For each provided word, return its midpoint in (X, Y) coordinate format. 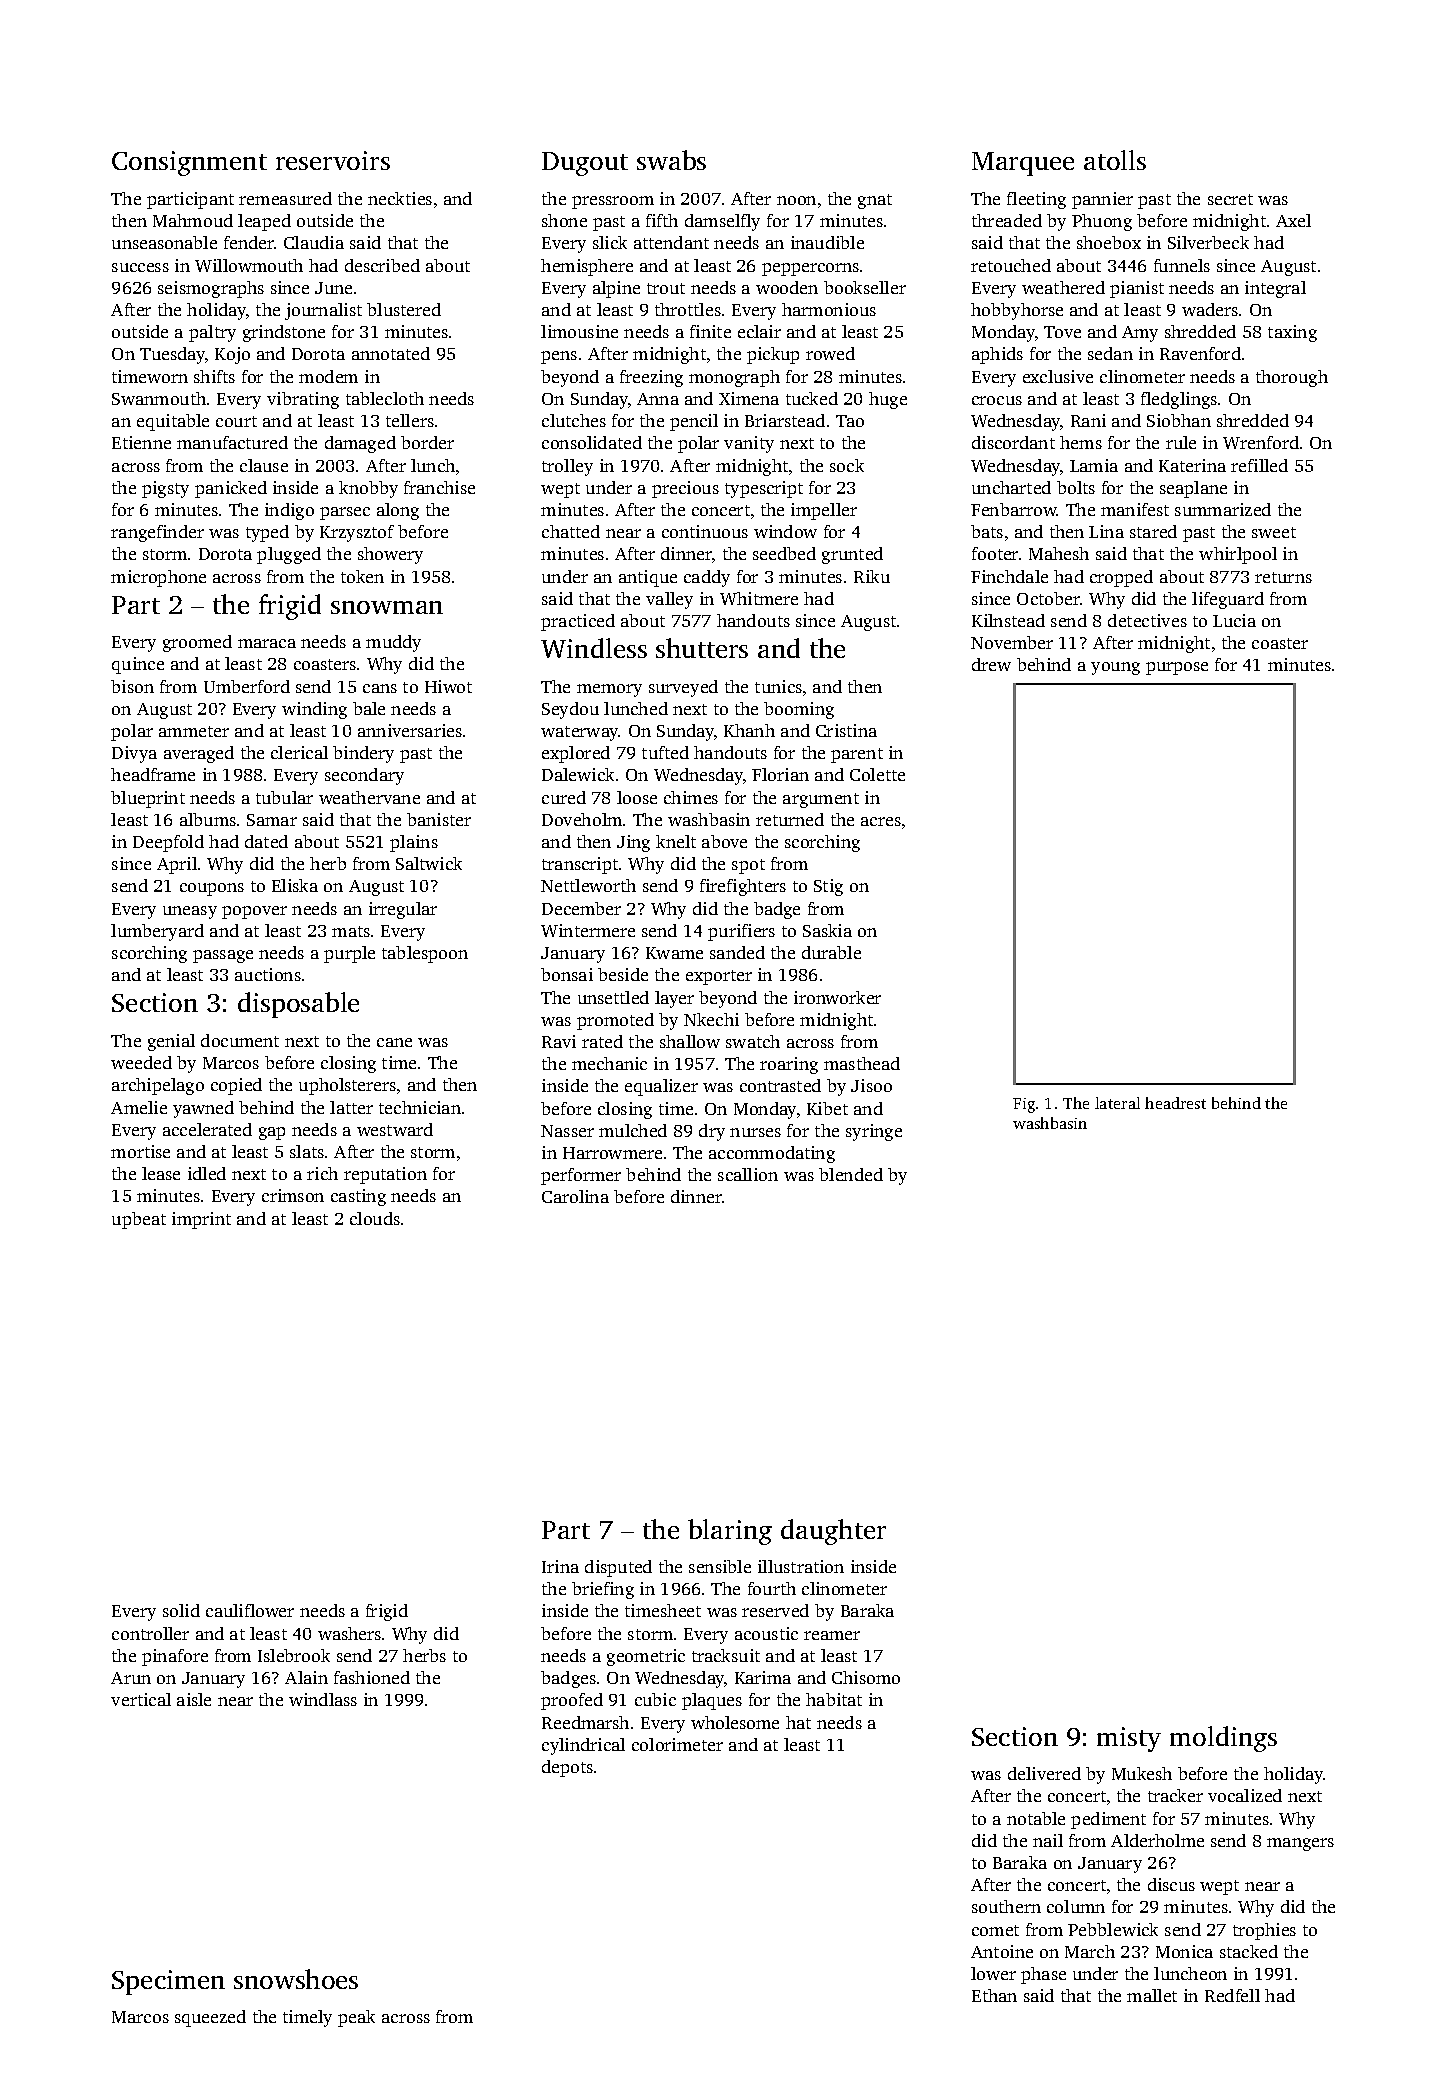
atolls (1115, 160)
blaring (730, 1532)
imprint (201, 1220)
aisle (194, 1699)
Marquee (1023, 164)
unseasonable (164, 242)
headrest (1175, 1103)
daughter (833, 1532)
